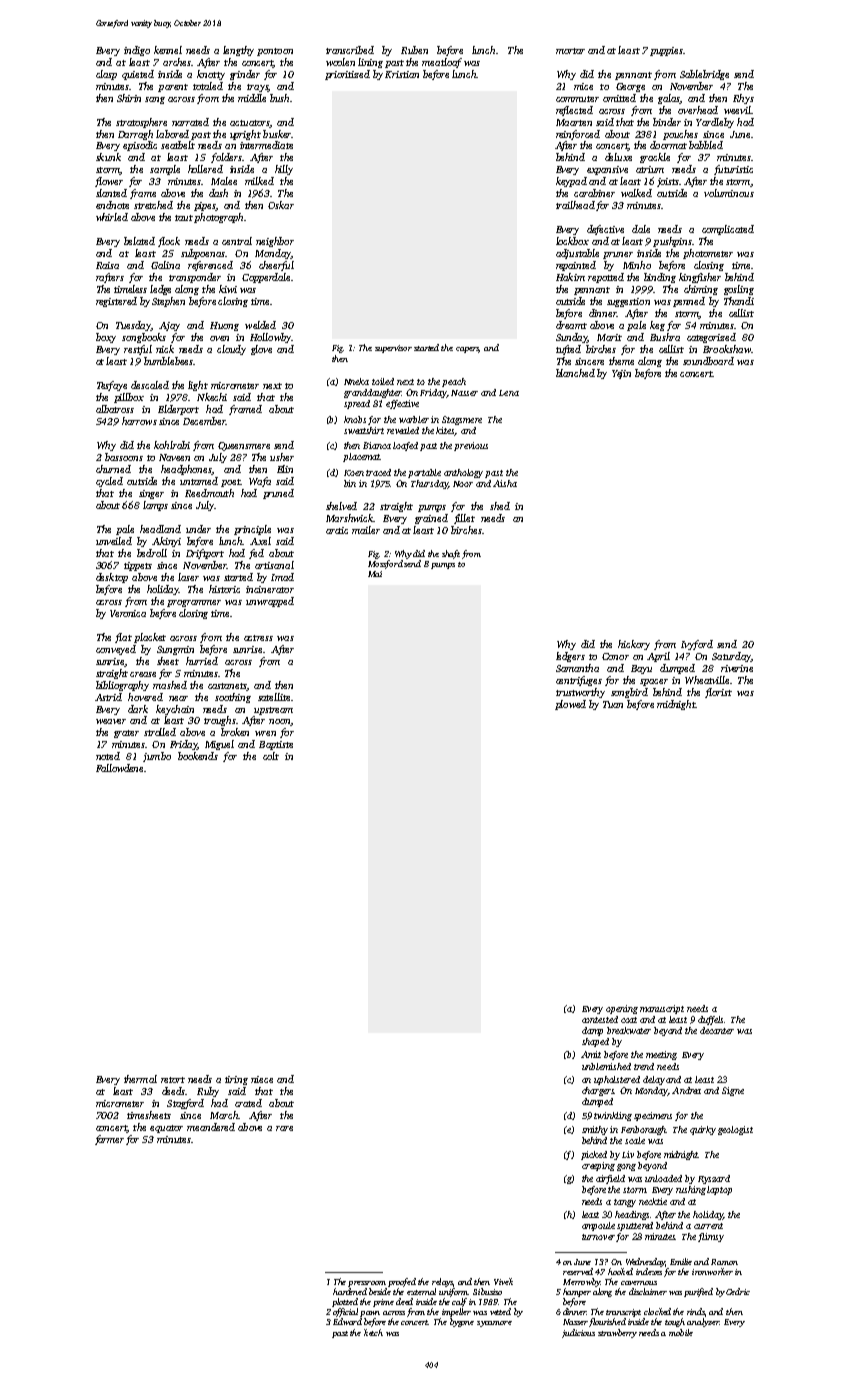  What do you see at coordinates (580, 693) in the page?
I see `trustworthy` at bounding box center [580, 693].
